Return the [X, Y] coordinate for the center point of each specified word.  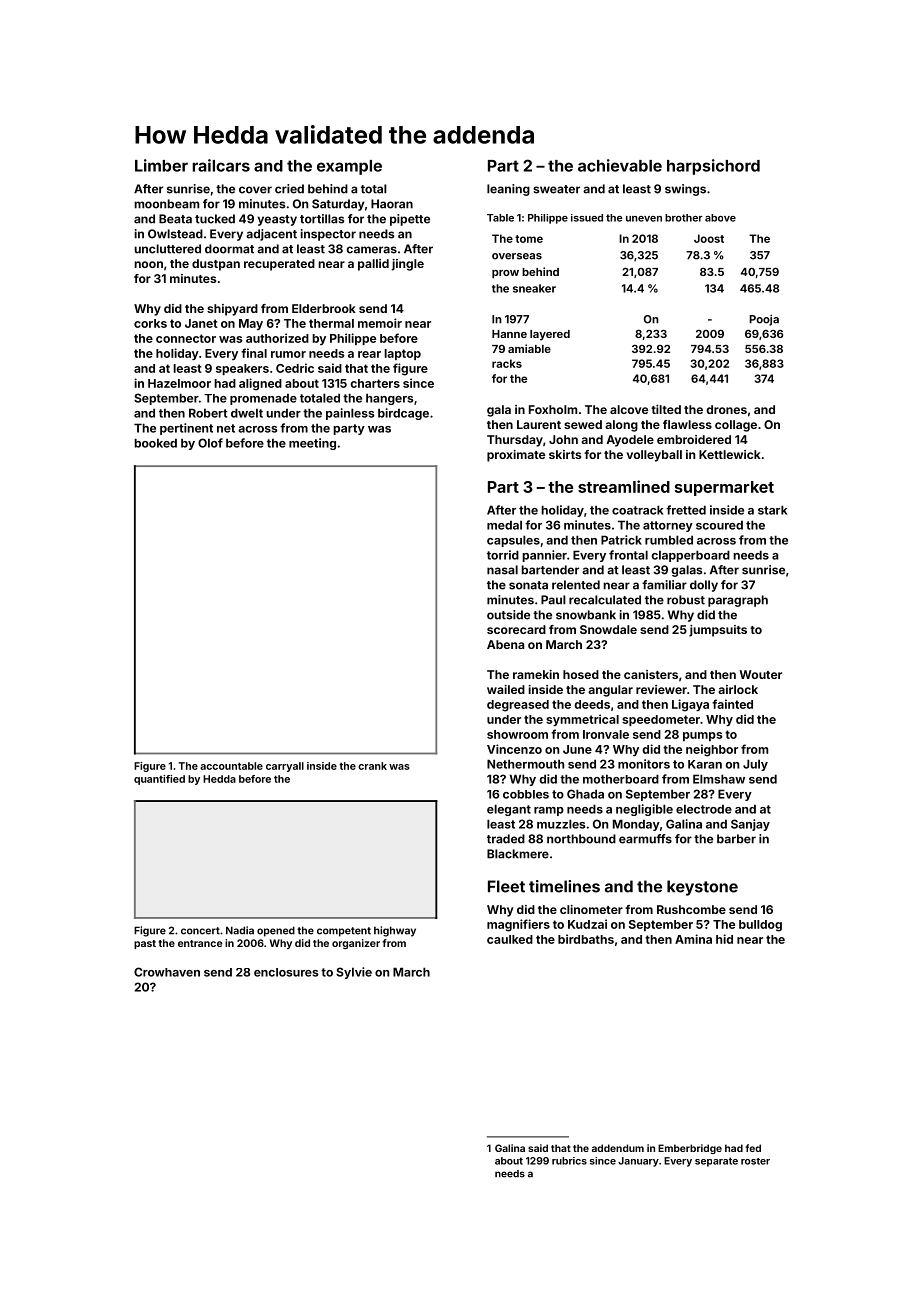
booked [155, 443]
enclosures [286, 972]
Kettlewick [730, 454]
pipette [410, 220]
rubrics [569, 1161]
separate [716, 1162]
